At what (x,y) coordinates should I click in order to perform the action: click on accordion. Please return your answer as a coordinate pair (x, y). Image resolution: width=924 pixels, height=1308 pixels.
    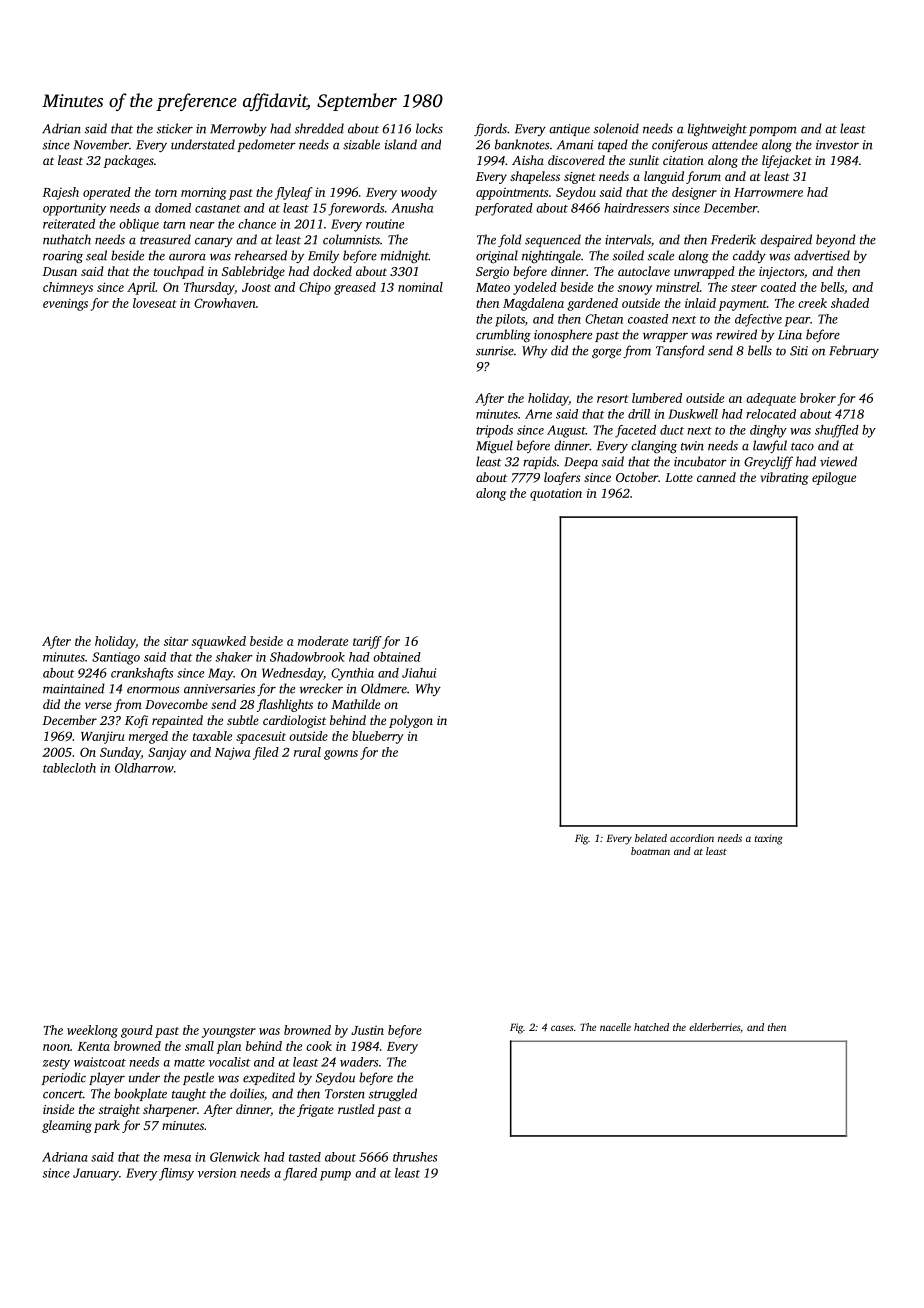
    Looking at the image, I should click on (692, 838).
